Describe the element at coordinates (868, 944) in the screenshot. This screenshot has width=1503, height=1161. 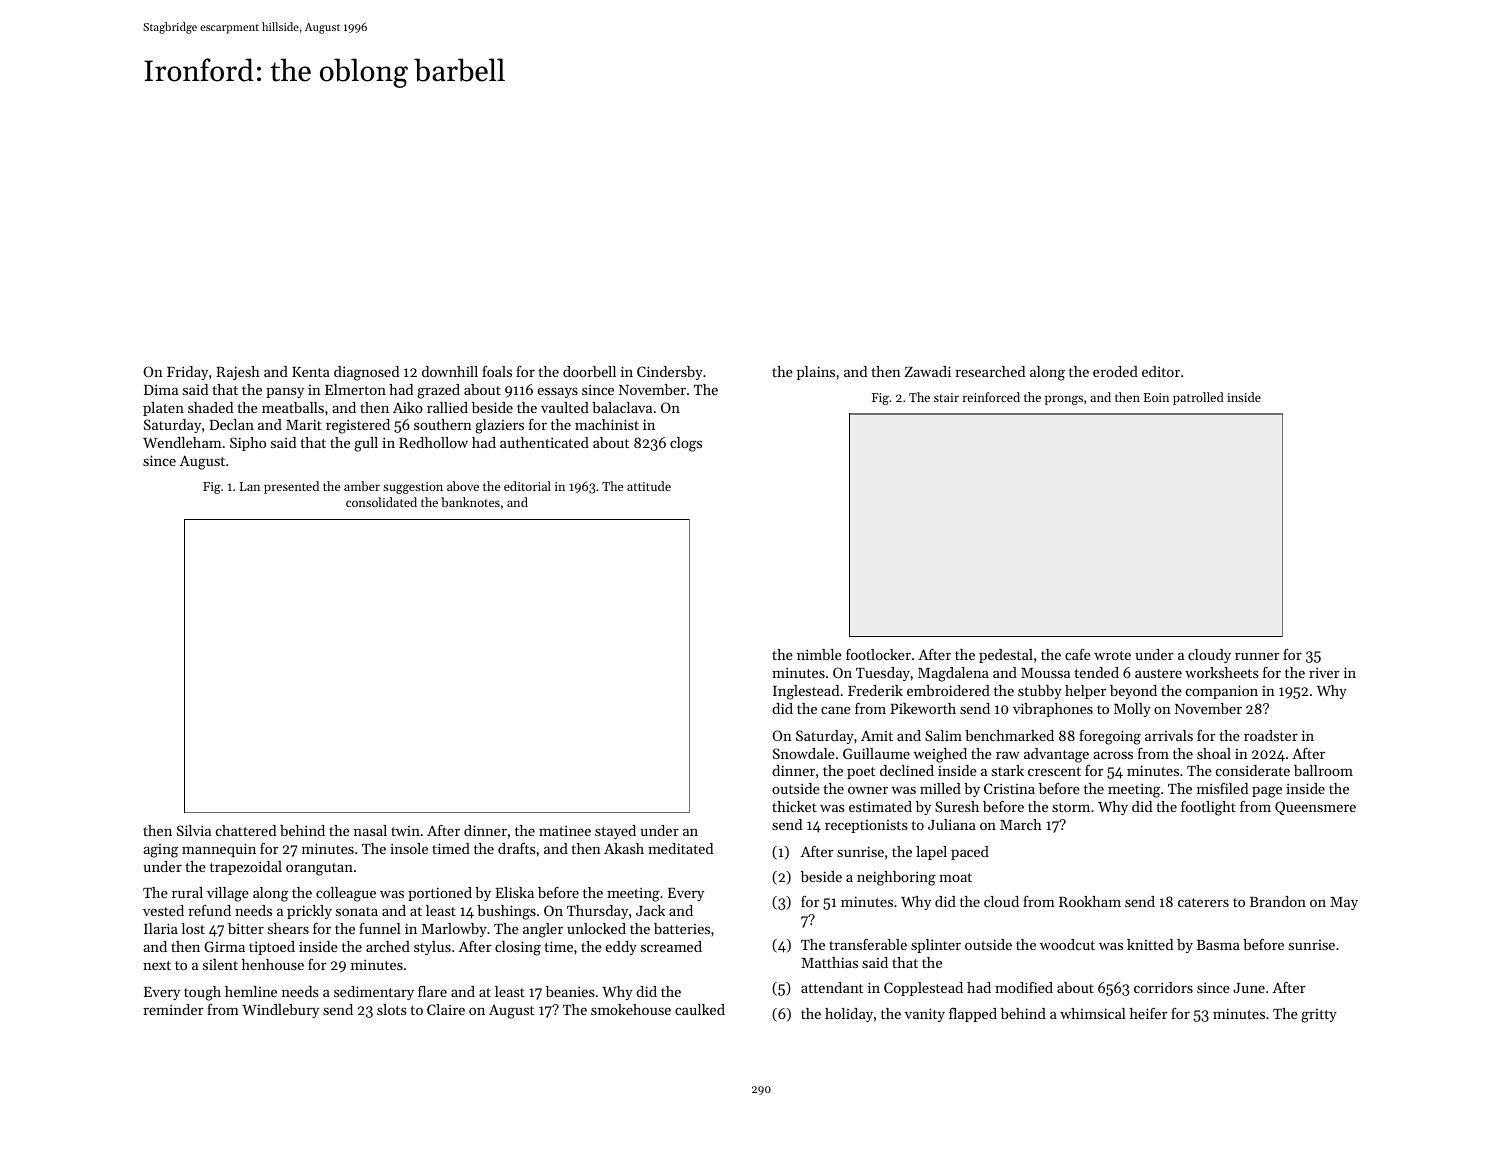
I see `transferable` at that location.
